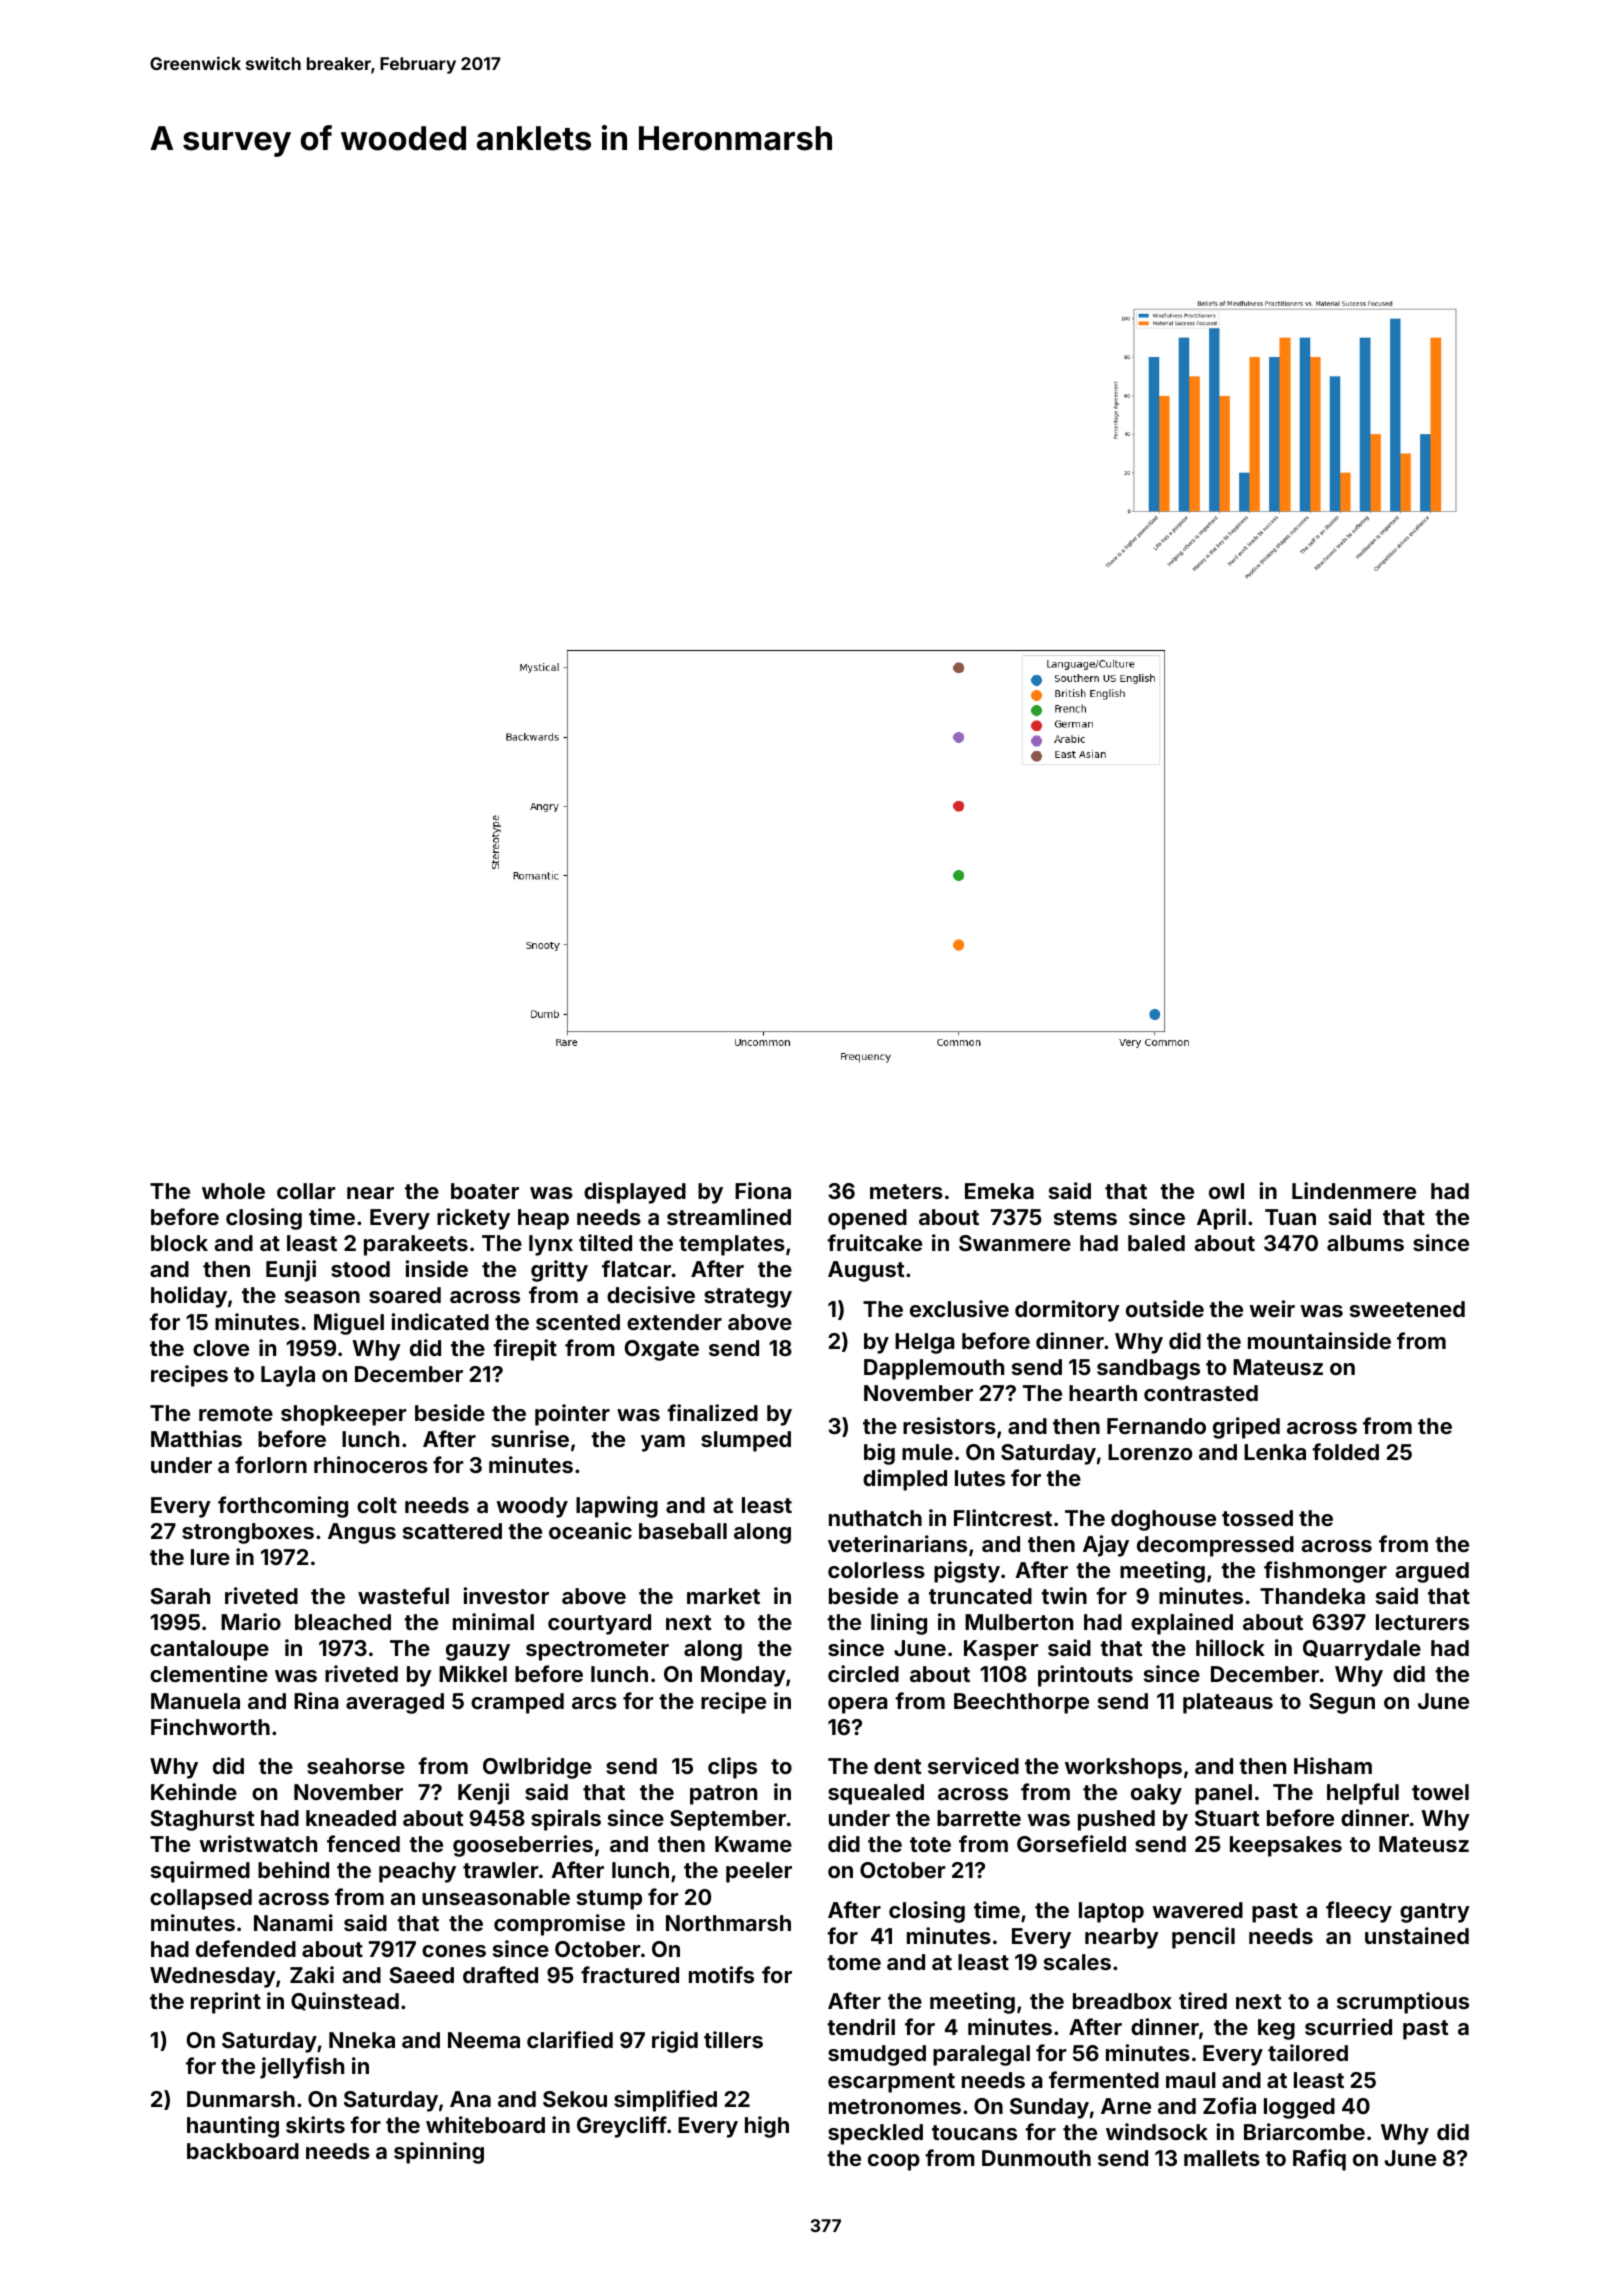 This screenshot has width=1620, height=2292. What do you see at coordinates (905, 1480) in the screenshot?
I see `dimpled` at bounding box center [905, 1480].
